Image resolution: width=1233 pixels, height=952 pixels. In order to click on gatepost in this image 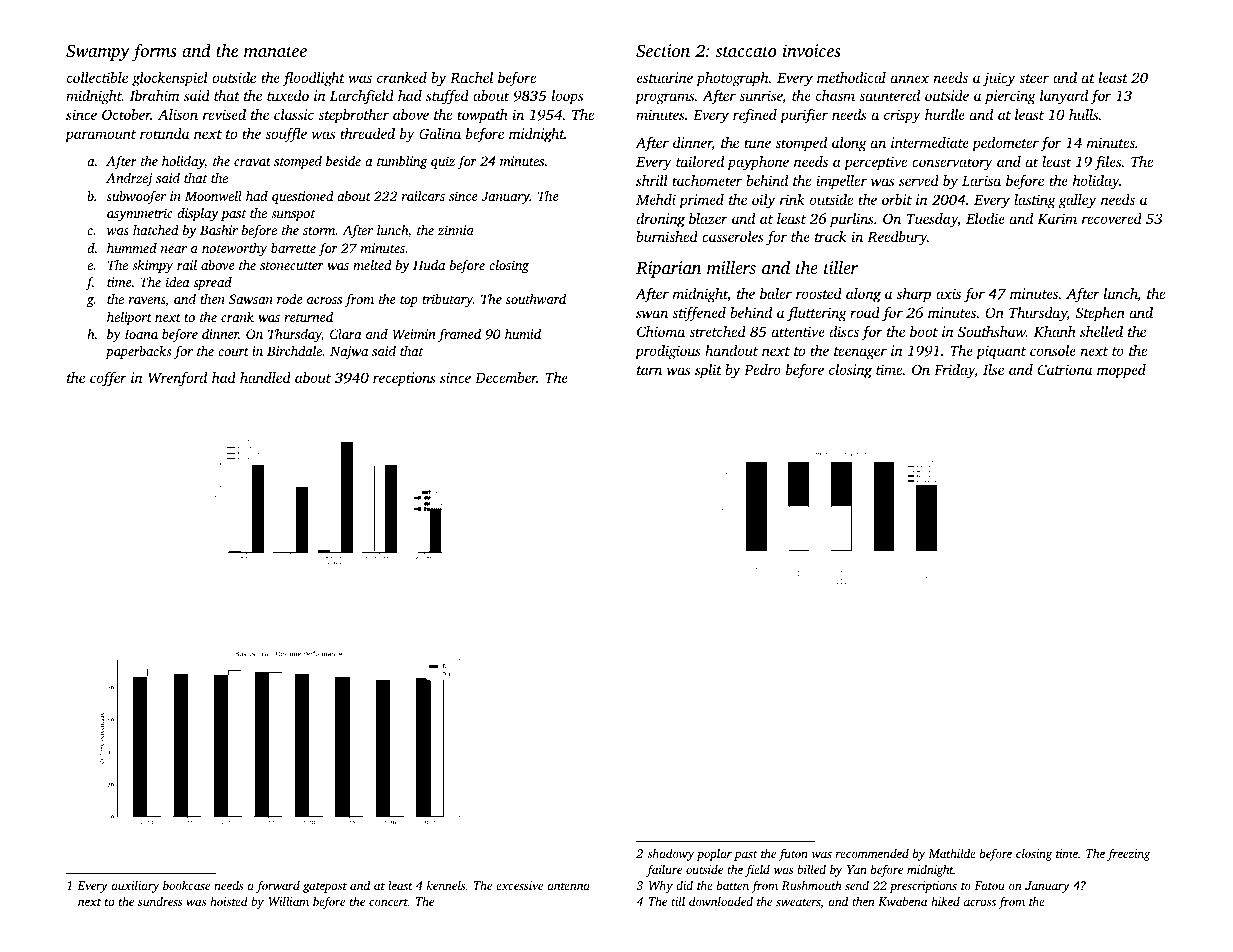, I will do `click(325, 888)`.
